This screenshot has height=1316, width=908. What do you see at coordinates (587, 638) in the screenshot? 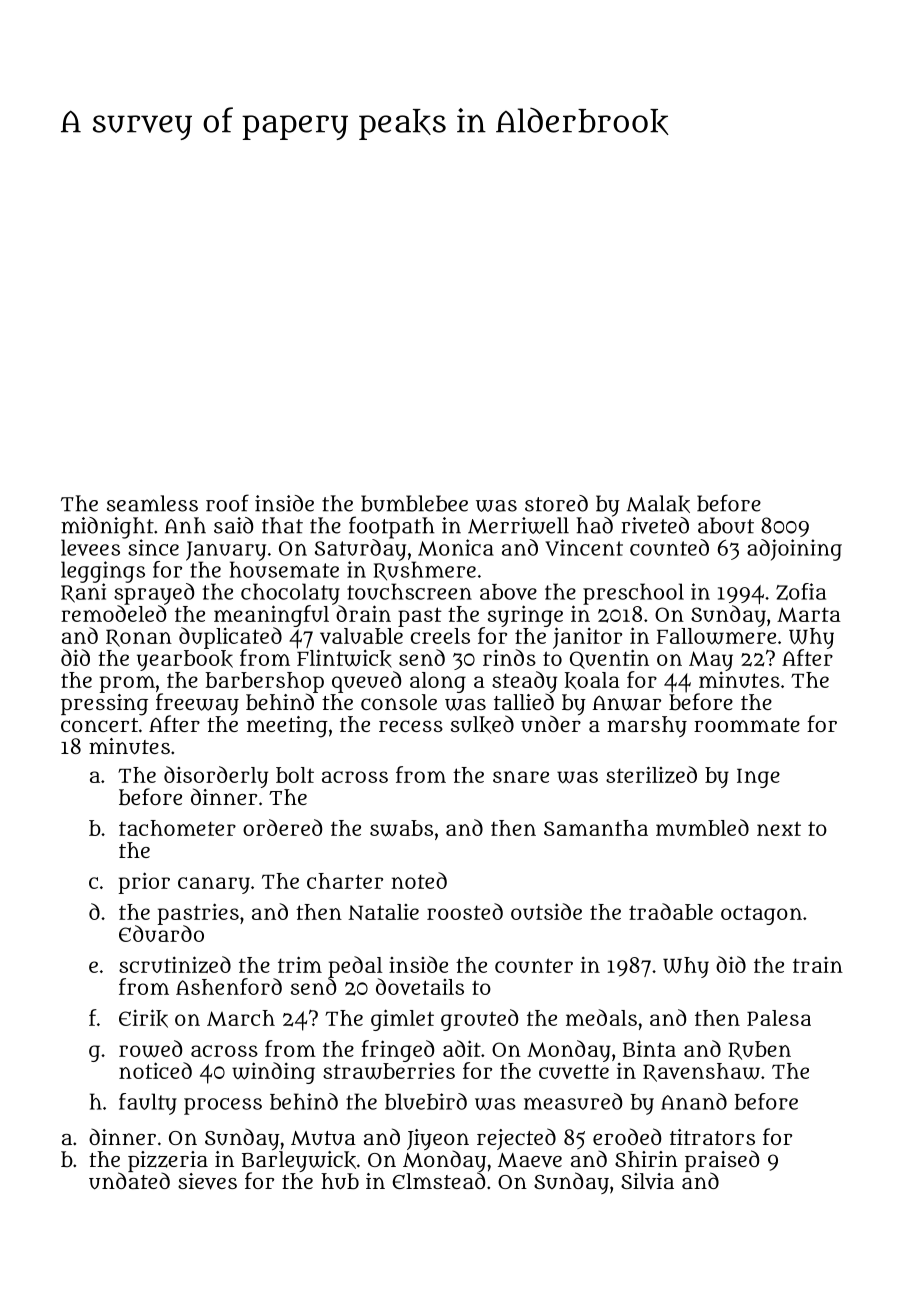
I see `janitor` at bounding box center [587, 638].
